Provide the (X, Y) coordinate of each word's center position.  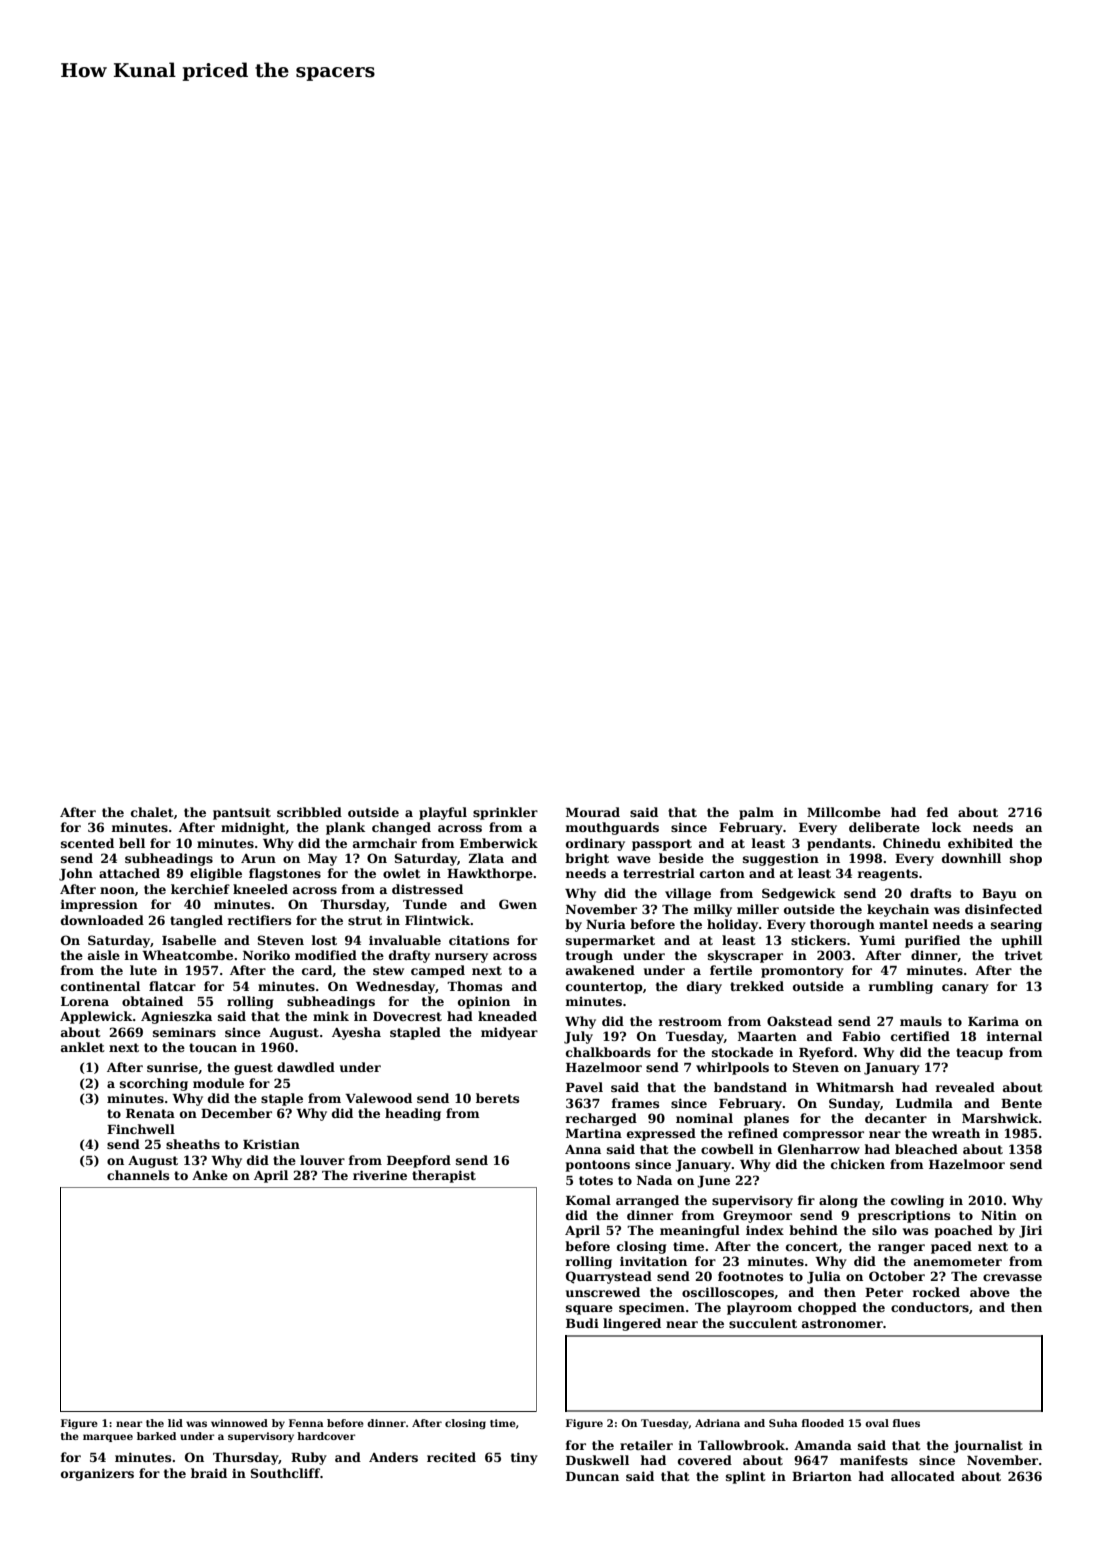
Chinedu (912, 843)
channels (138, 1175)
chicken (858, 1164)
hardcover (326, 1436)
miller (758, 909)
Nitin (999, 1215)
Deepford (419, 1161)
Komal (588, 1200)
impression (99, 905)
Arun (258, 858)
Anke (210, 1175)
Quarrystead (609, 1277)
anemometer (958, 1261)
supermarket (610, 941)
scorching (154, 1084)
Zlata (486, 858)
